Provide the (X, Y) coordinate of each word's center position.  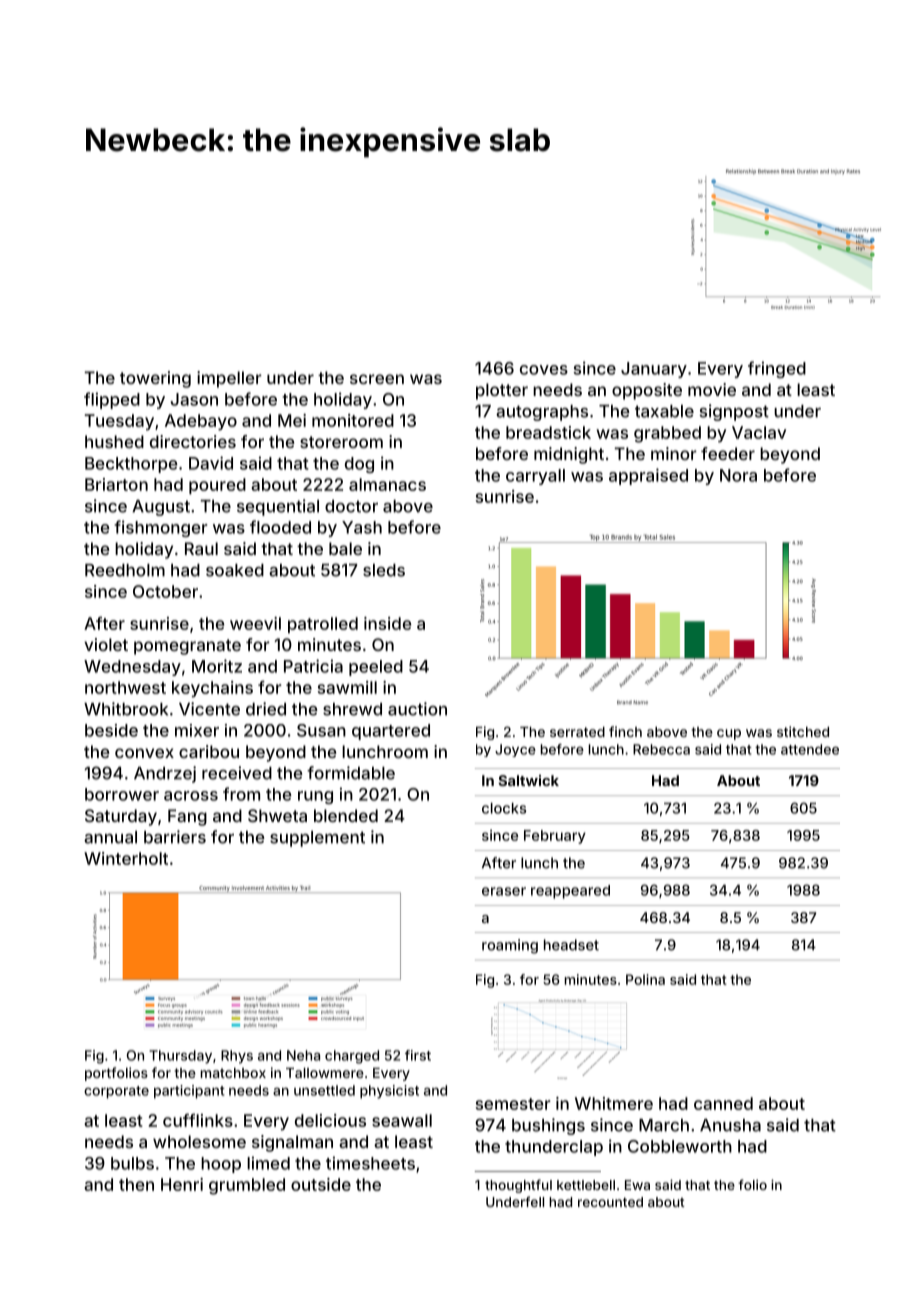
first (418, 1055)
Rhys (237, 1057)
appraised (648, 476)
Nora (738, 475)
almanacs (387, 484)
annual (110, 837)
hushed (114, 441)
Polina (645, 979)
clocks (504, 808)
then (136, 1184)
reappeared (570, 892)
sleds (384, 570)
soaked (235, 570)
